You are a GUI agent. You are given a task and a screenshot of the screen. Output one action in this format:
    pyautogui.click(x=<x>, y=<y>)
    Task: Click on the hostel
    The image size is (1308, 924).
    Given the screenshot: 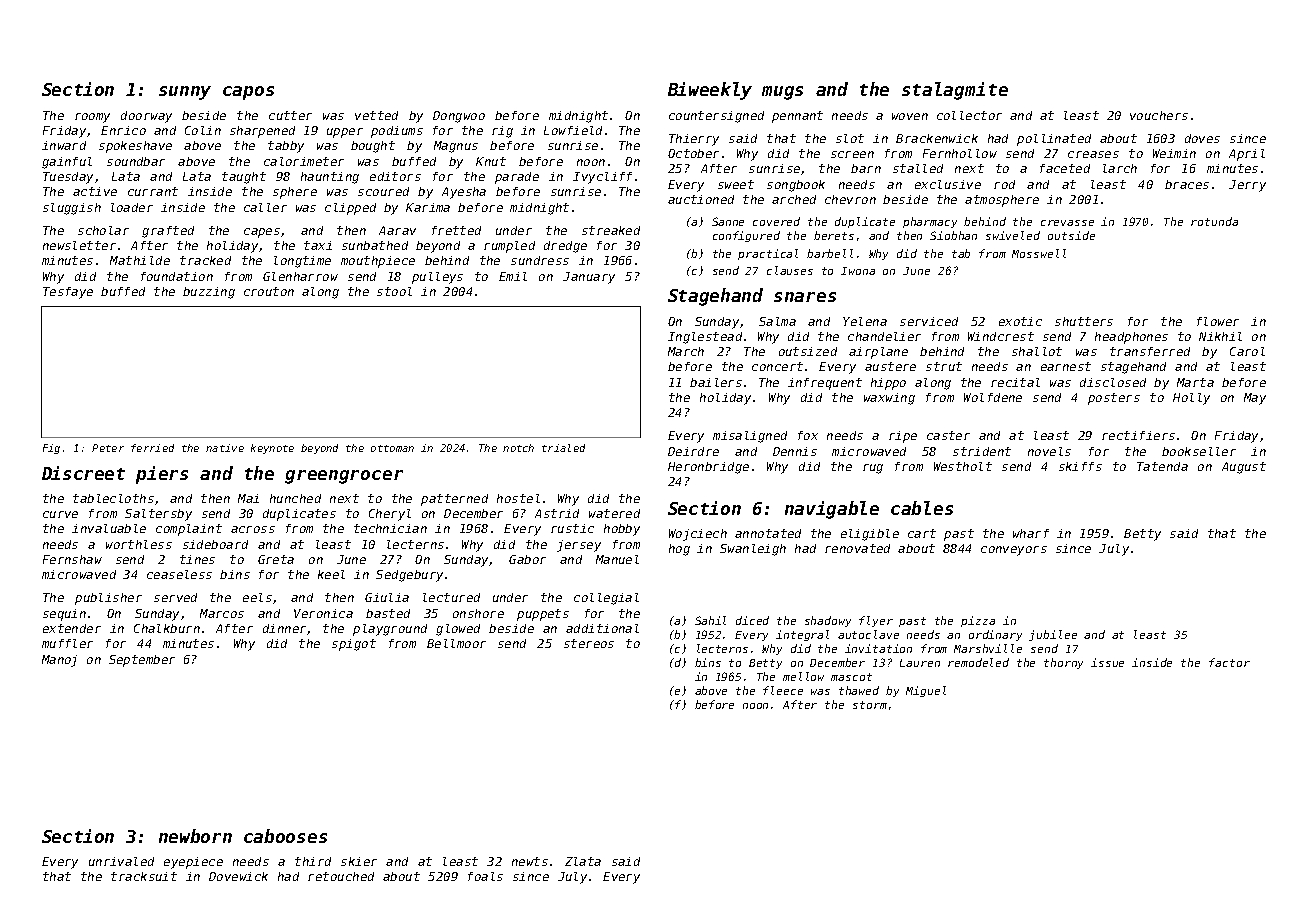 What is the action you would take?
    pyautogui.click(x=518, y=498)
